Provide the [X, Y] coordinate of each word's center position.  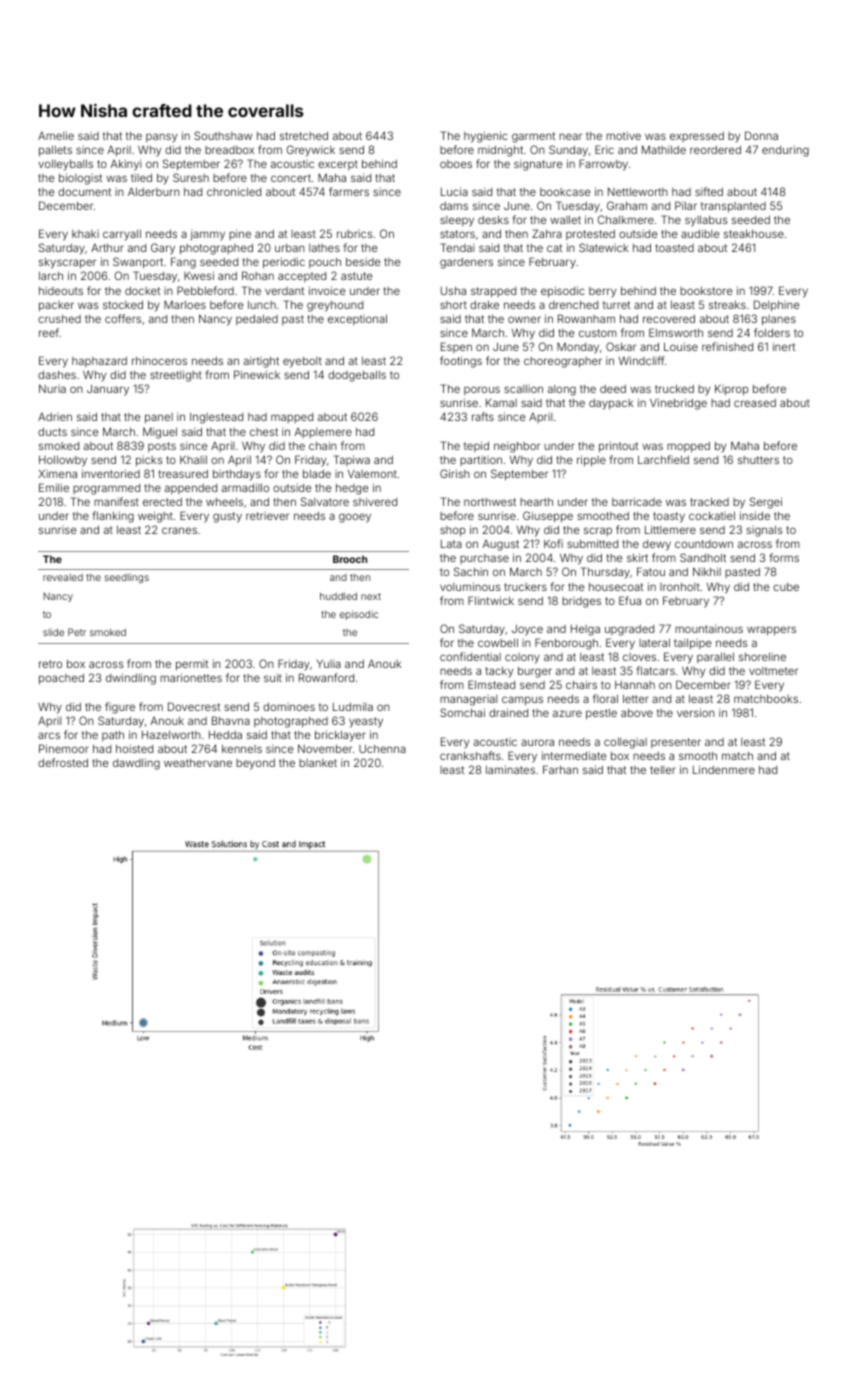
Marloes [185, 304]
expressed [697, 137]
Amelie [56, 135]
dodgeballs [357, 376]
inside [755, 515]
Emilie [54, 487]
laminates [510, 769]
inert [784, 346]
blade [317, 473]
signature [538, 165]
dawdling [136, 764]
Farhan [560, 769]
